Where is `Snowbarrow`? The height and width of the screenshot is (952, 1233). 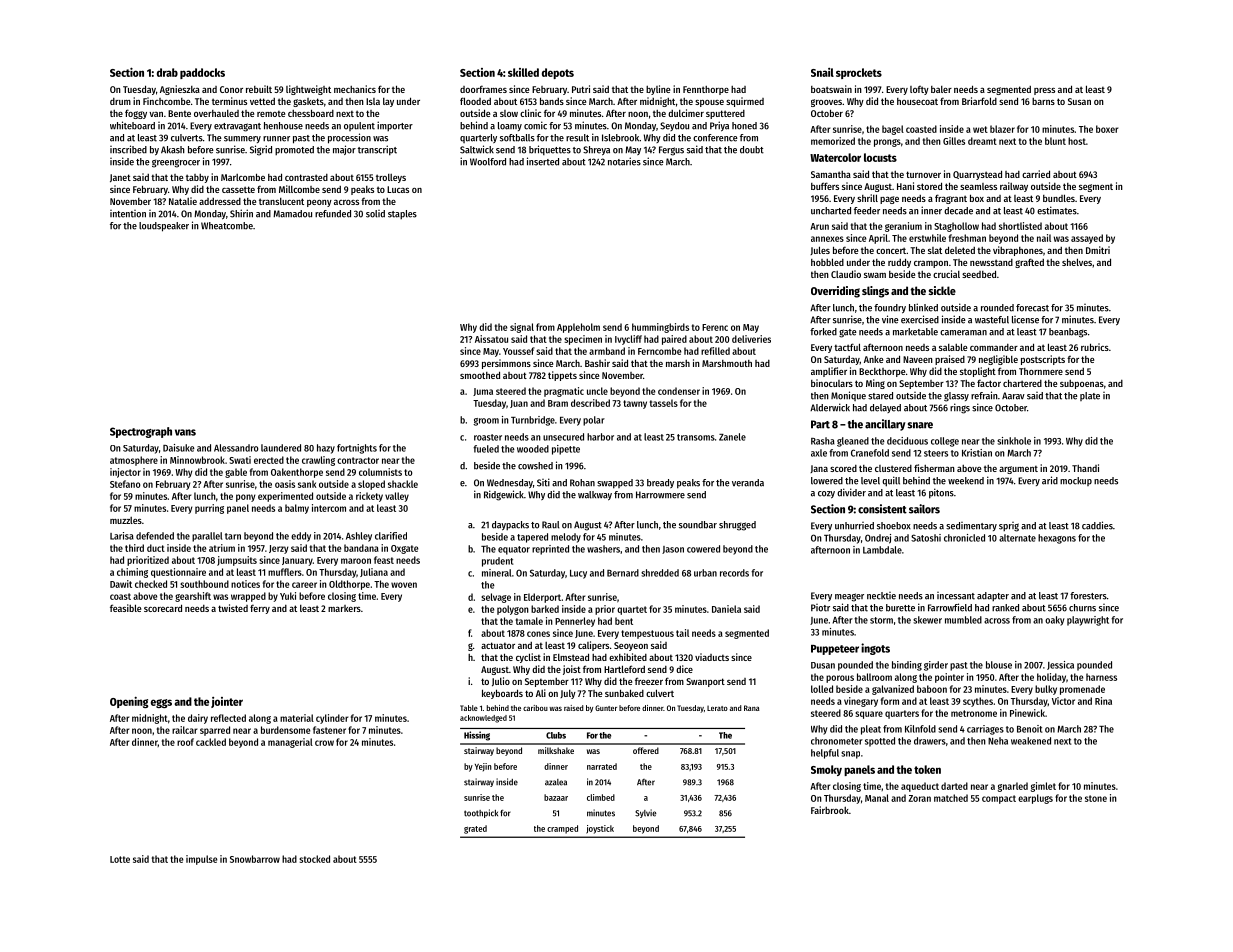
Snowbarrow is located at coordinates (255, 859).
